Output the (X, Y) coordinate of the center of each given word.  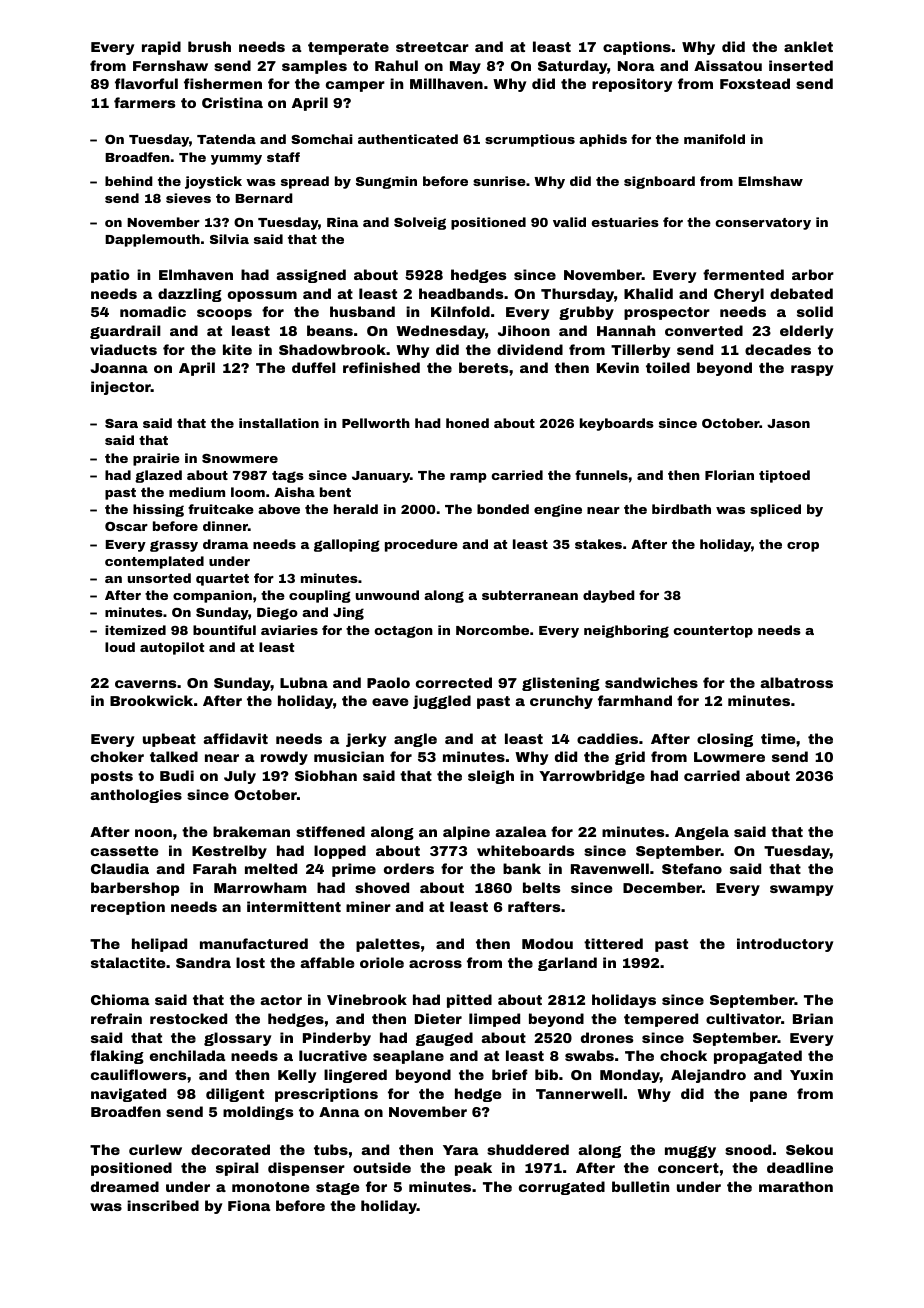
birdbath (681, 509)
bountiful (224, 630)
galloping (347, 545)
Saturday (572, 67)
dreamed (125, 1186)
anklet (808, 46)
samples (314, 67)
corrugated (562, 1188)
